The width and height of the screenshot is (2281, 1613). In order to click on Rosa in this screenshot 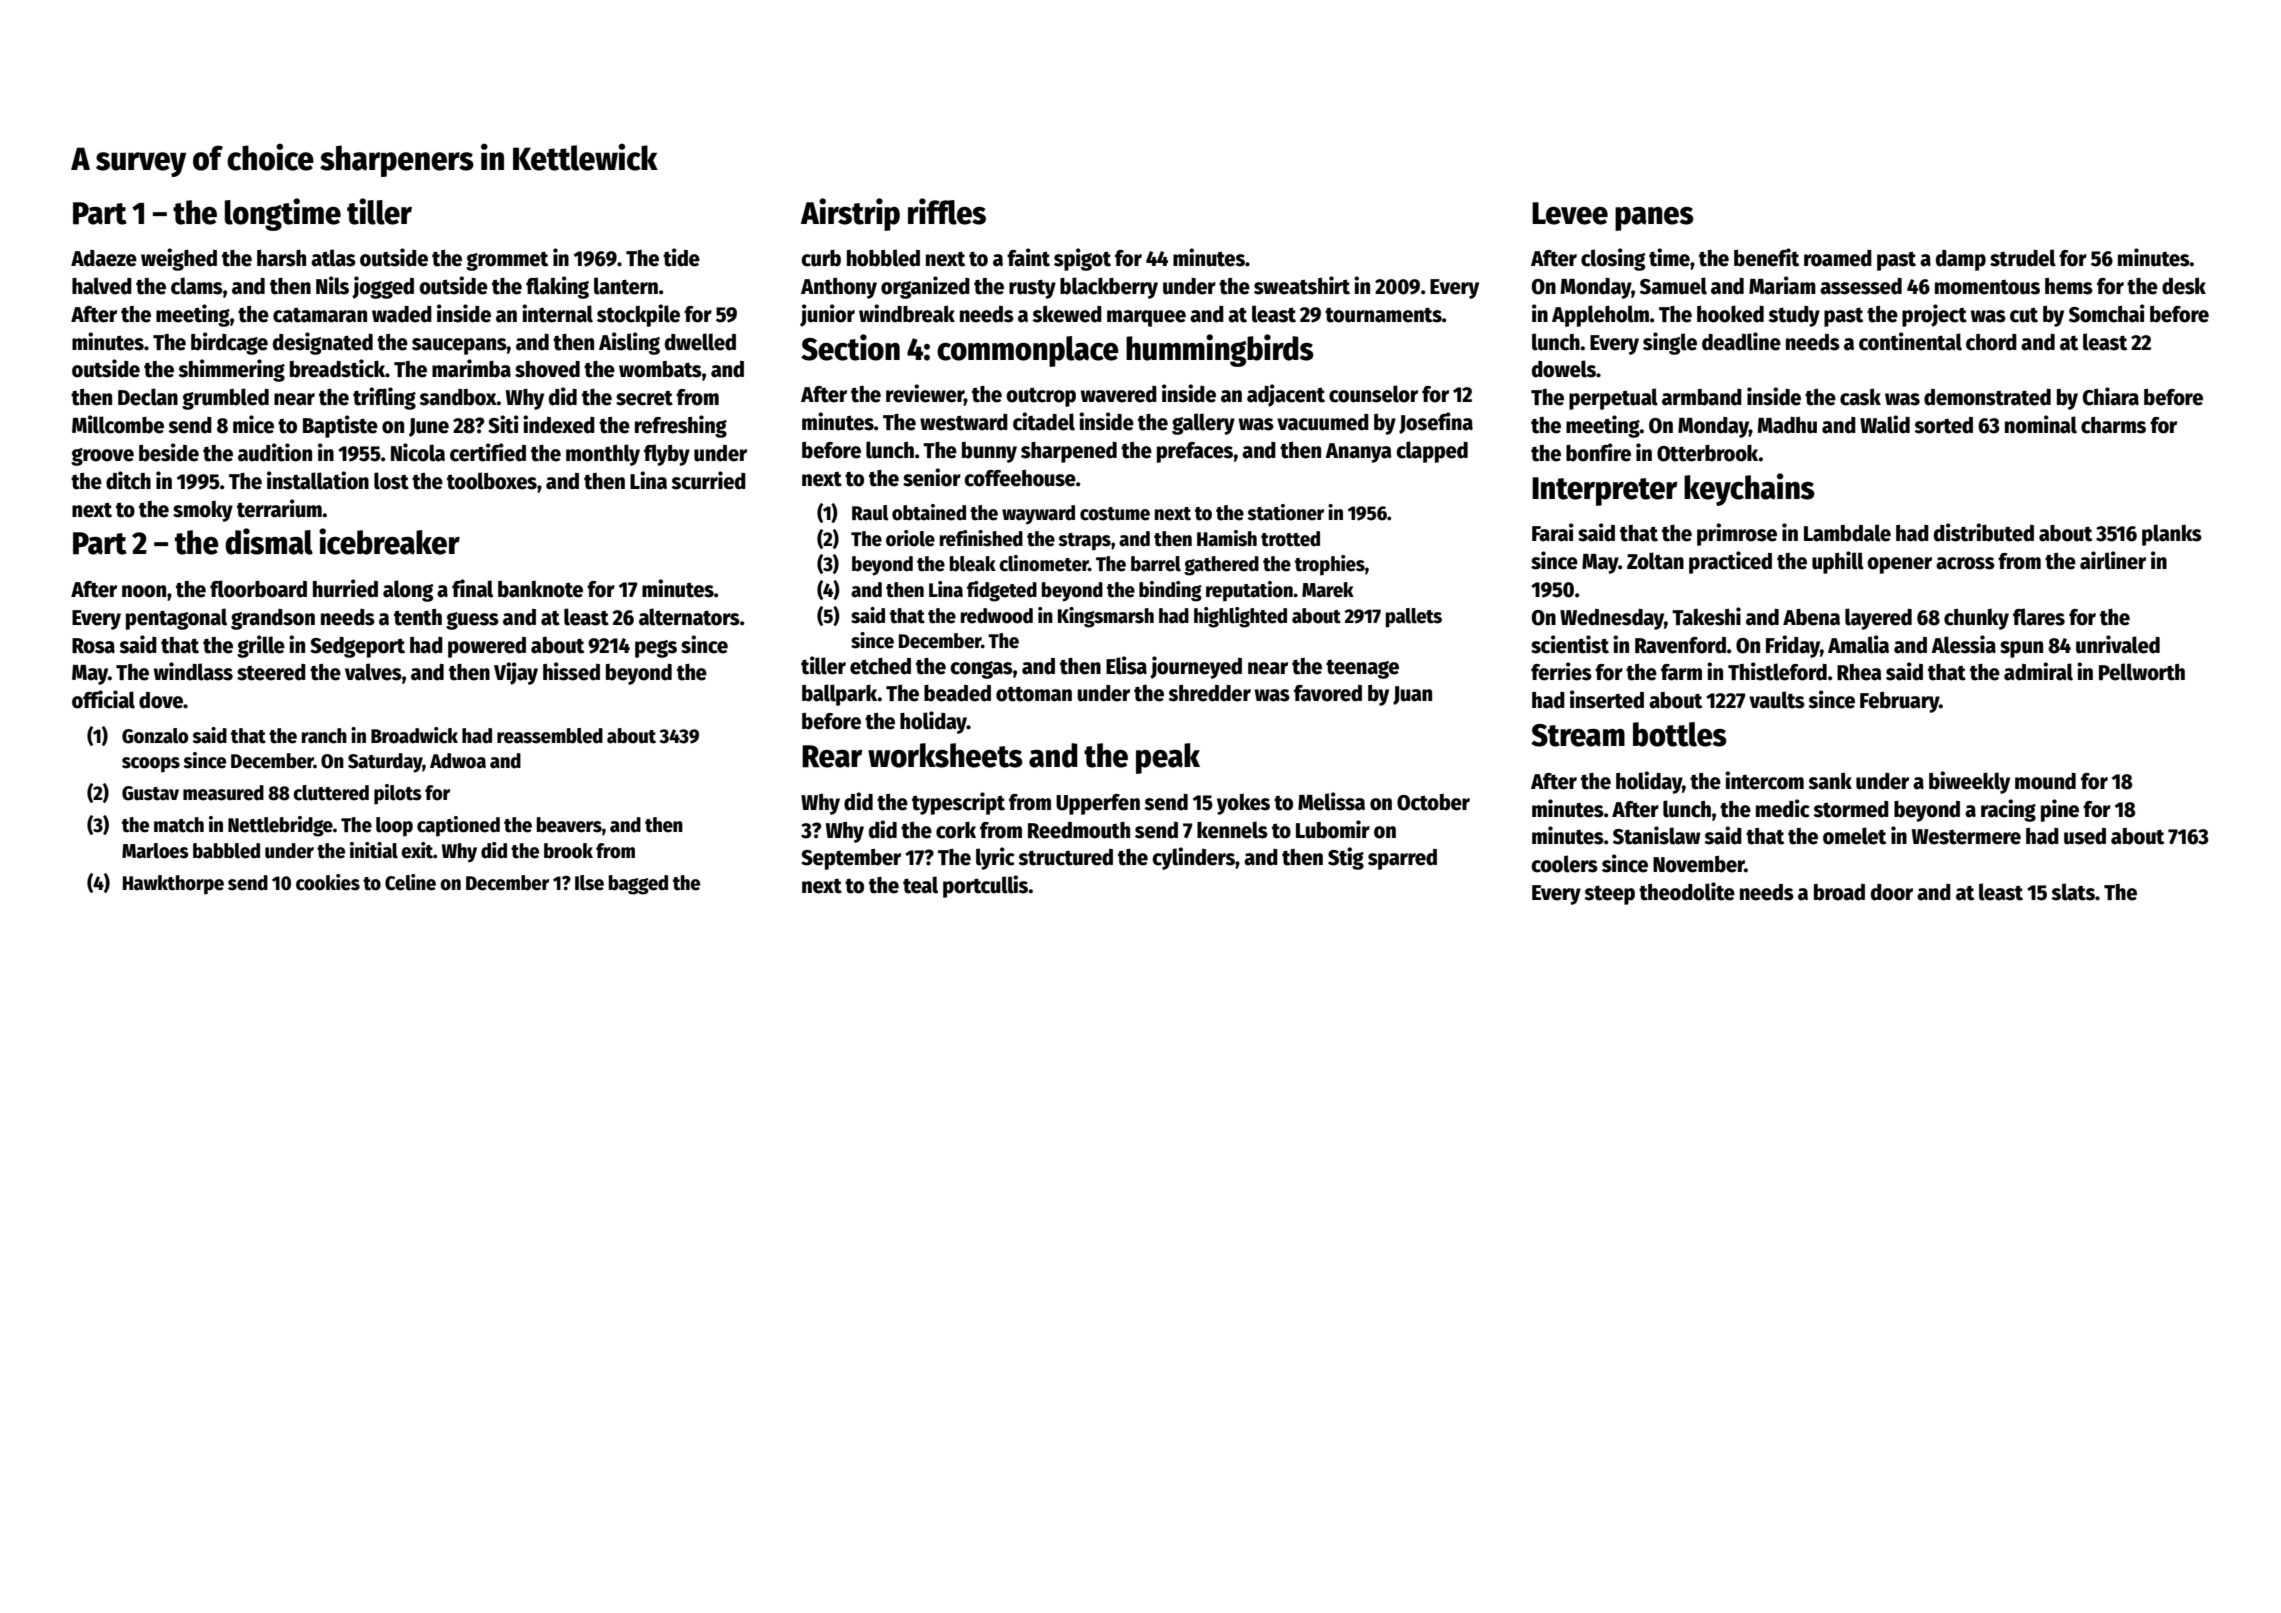, I will do `click(93, 646)`.
